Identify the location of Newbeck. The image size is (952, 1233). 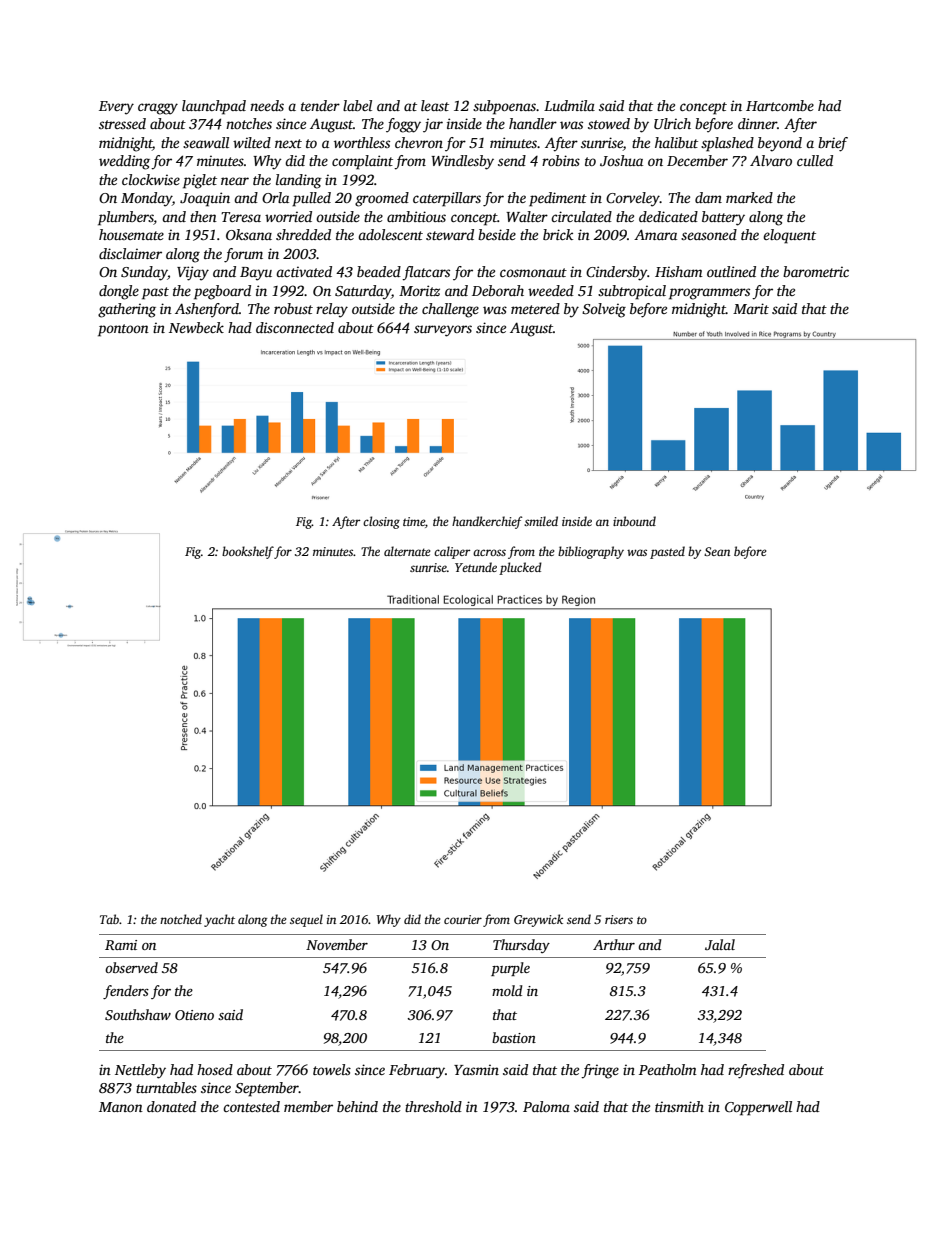
(196, 327).
